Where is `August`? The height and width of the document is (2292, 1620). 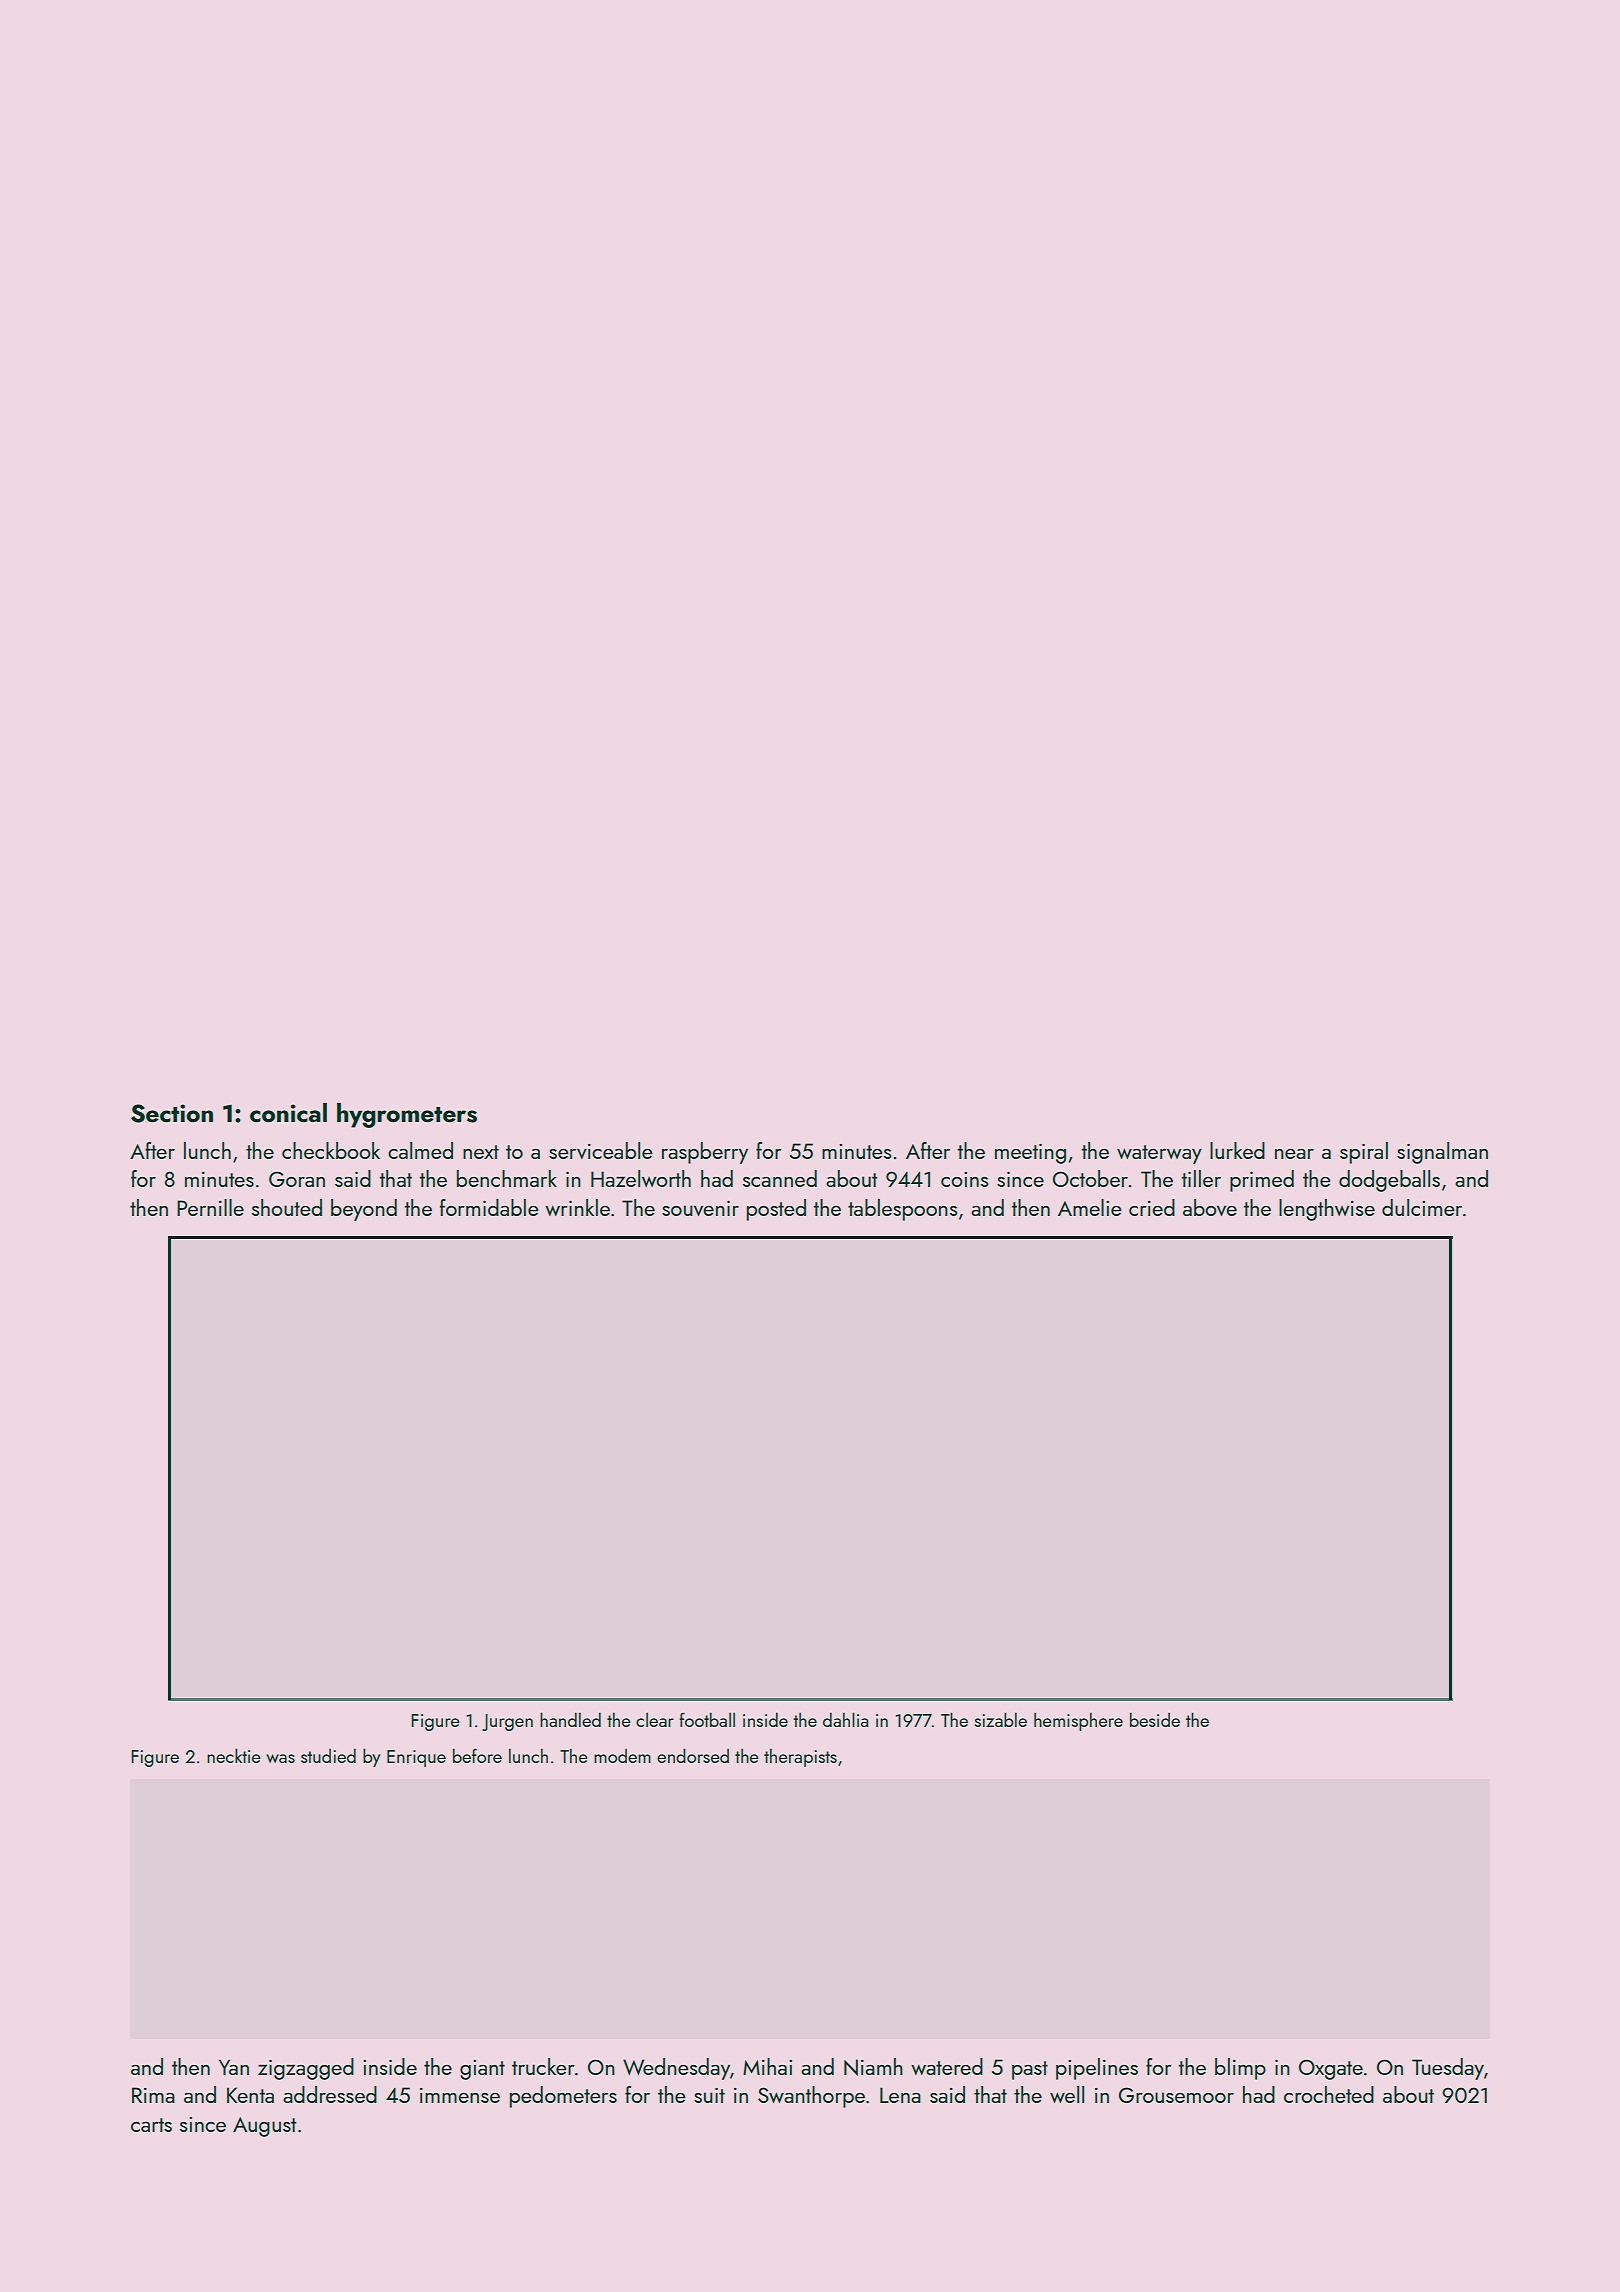
August is located at coordinates (265, 2127).
